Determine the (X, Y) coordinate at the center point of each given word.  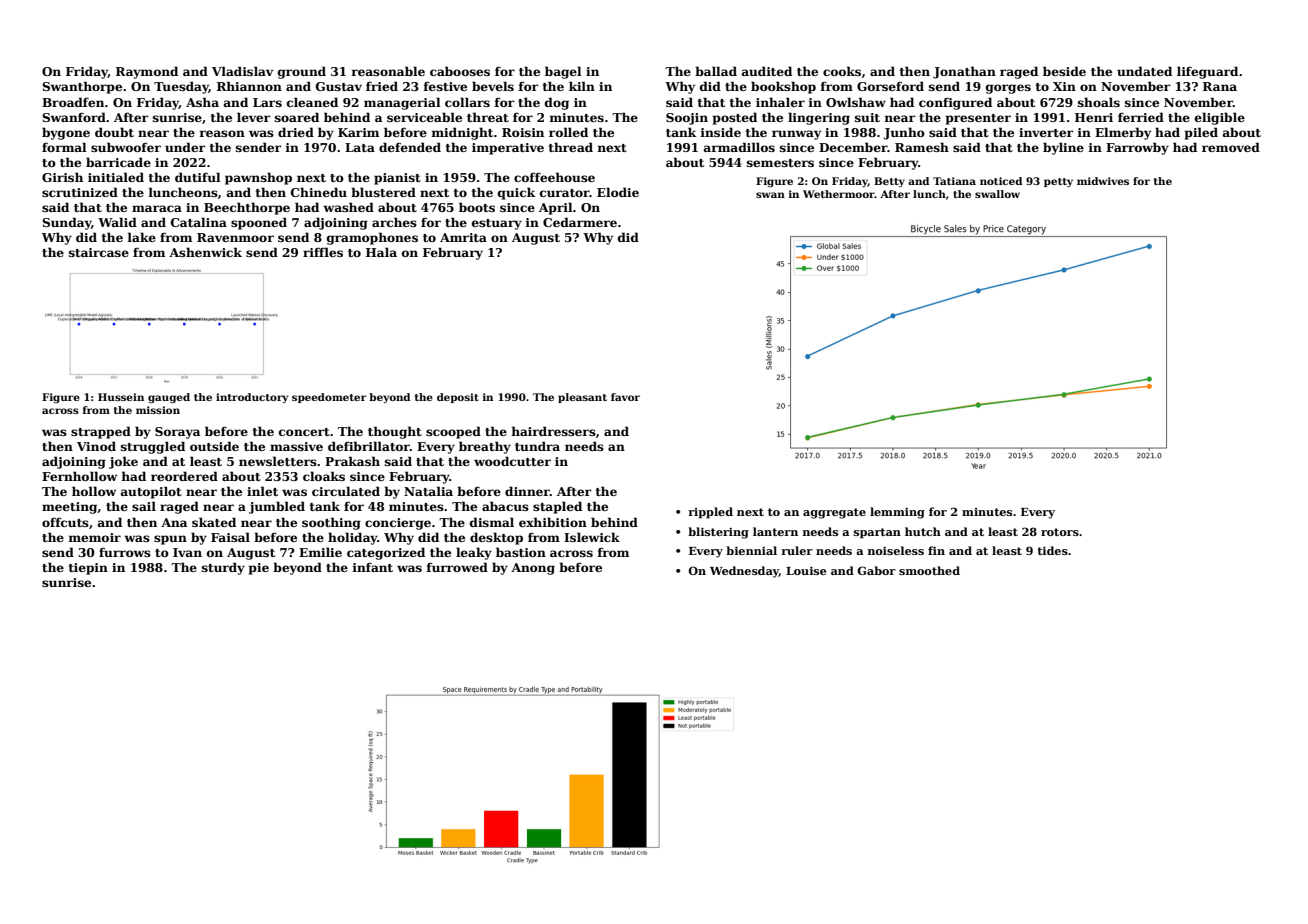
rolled (568, 132)
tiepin (88, 569)
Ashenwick (205, 252)
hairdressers (553, 431)
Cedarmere (580, 222)
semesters (780, 163)
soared (297, 117)
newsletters (278, 461)
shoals (1099, 102)
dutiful (198, 177)
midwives (1103, 181)
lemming (897, 513)
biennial (751, 550)
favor (625, 397)
